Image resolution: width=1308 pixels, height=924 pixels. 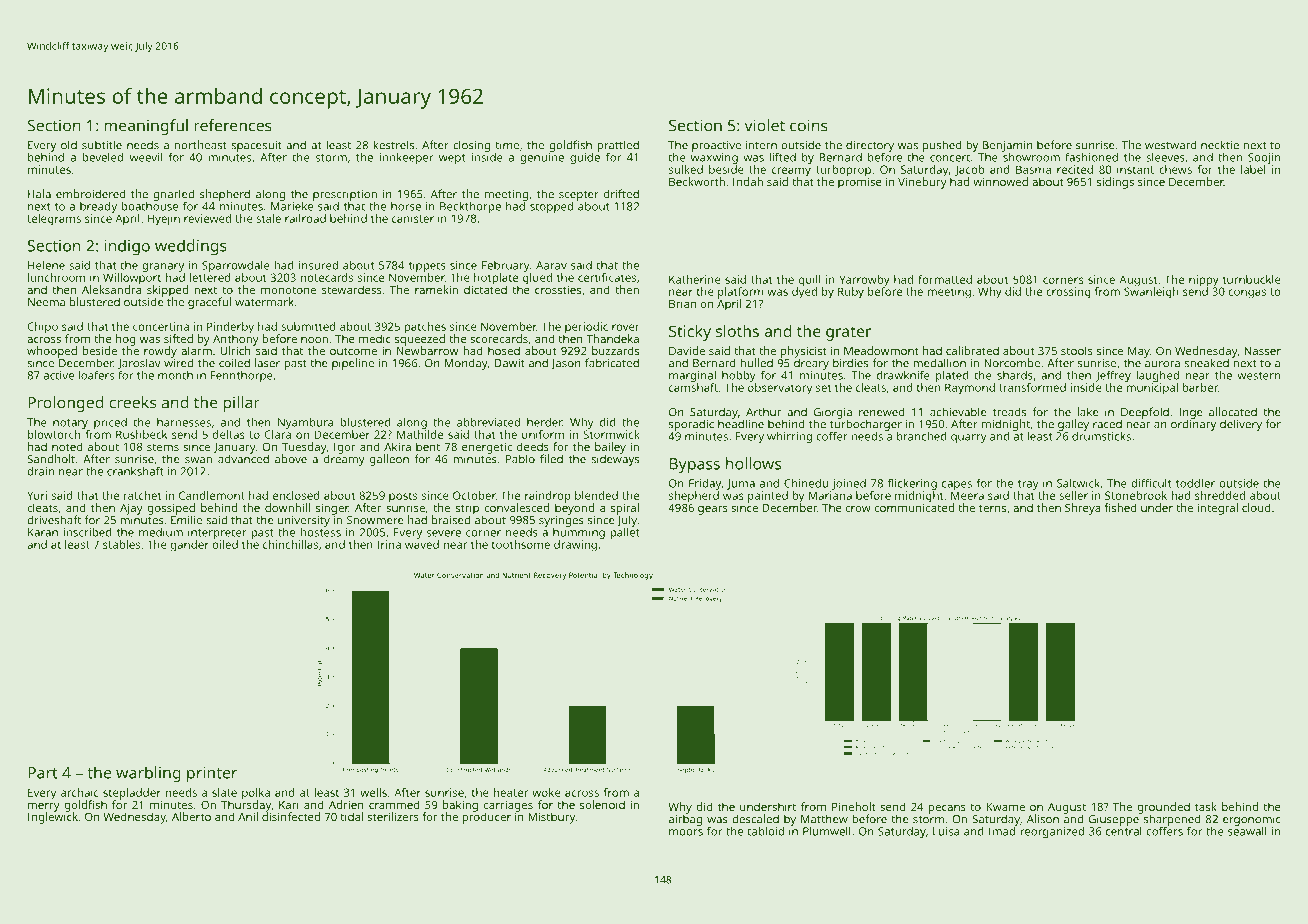 What do you see at coordinates (1171, 145) in the image?
I see `westward` at bounding box center [1171, 145].
